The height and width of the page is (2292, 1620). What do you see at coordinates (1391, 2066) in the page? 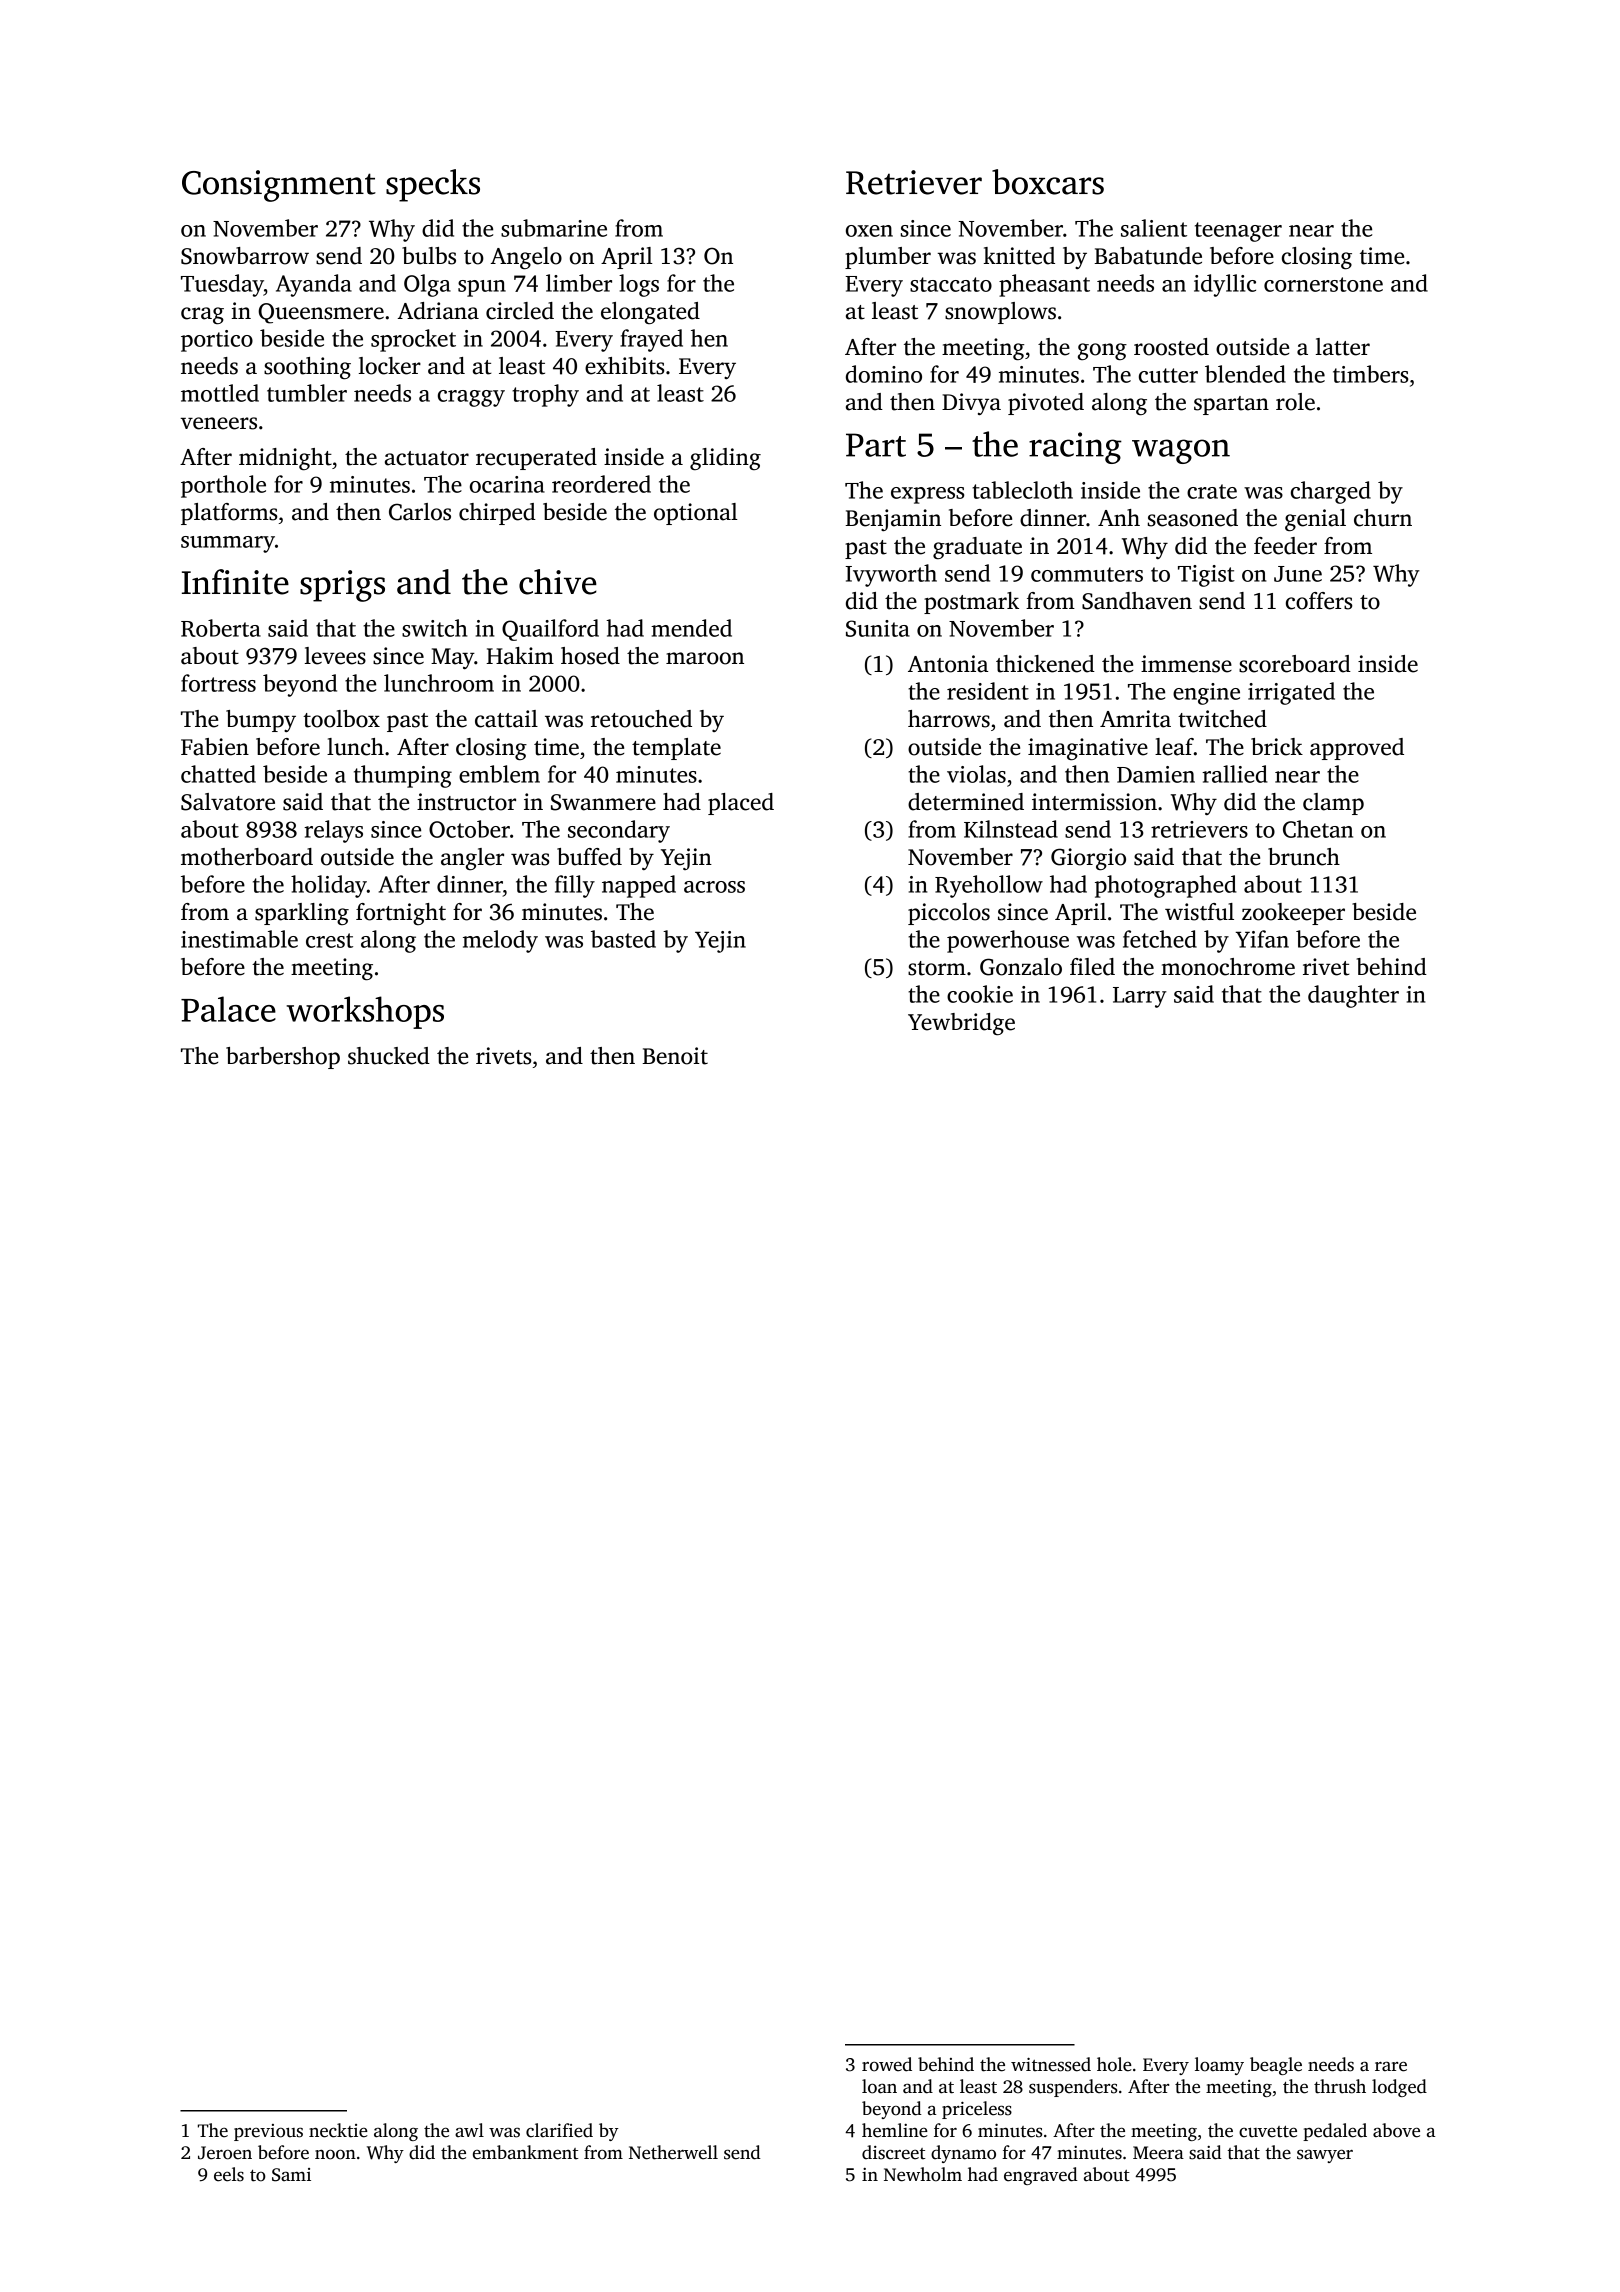
I see `rare` at bounding box center [1391, 2066].
